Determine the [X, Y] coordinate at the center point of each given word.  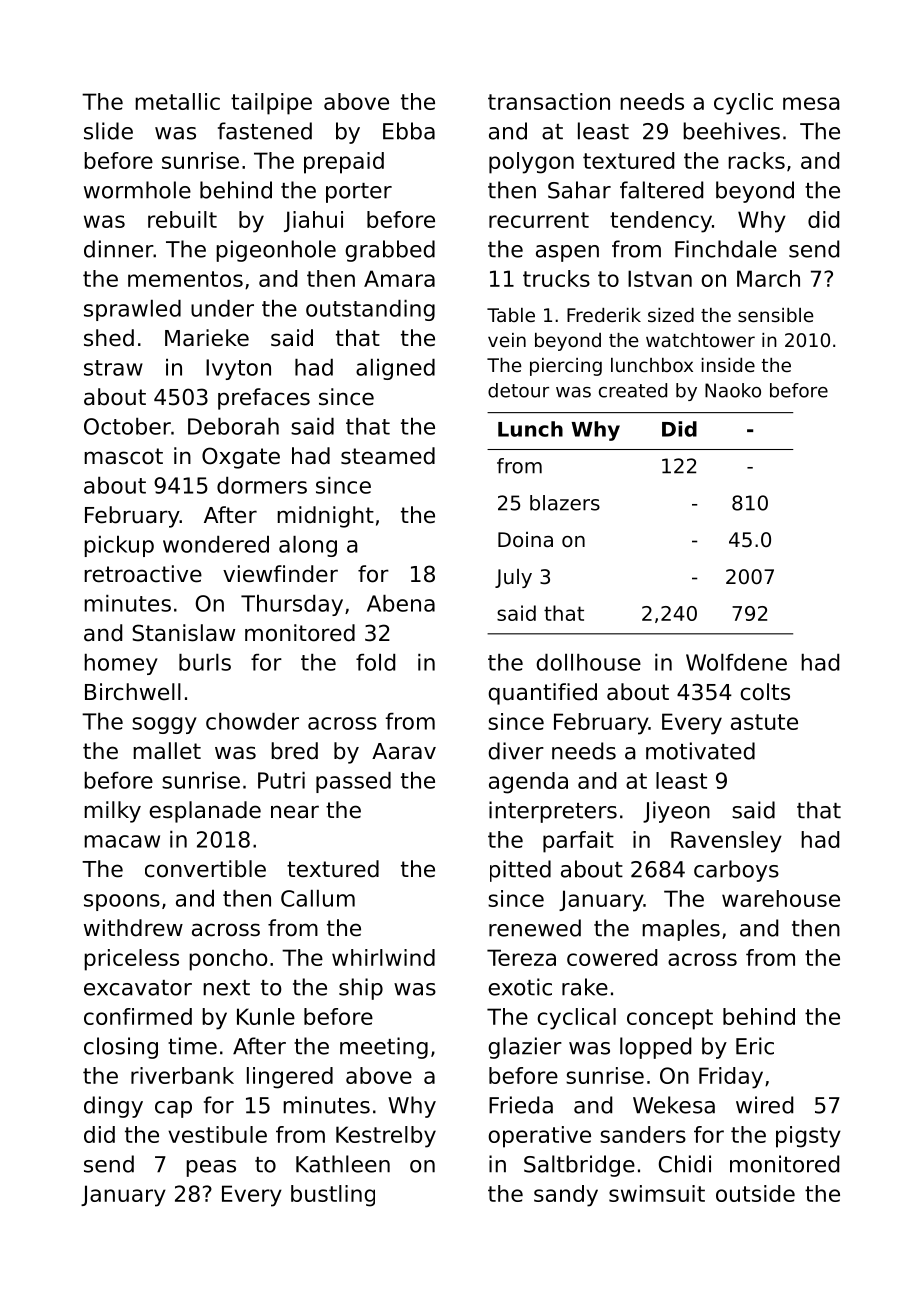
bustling [333, 1196]
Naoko [733, 390]
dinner [119, 249]
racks [756, 160]
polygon [531, 163]
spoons [122, 902]
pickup [119, 546]
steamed [388, 456]
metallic [177, 101]
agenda [528, 783]
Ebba [409, 131]
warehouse [781, 898]
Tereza [521, 957]
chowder [252, 721]
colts [765, 692]
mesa [811, 103]
